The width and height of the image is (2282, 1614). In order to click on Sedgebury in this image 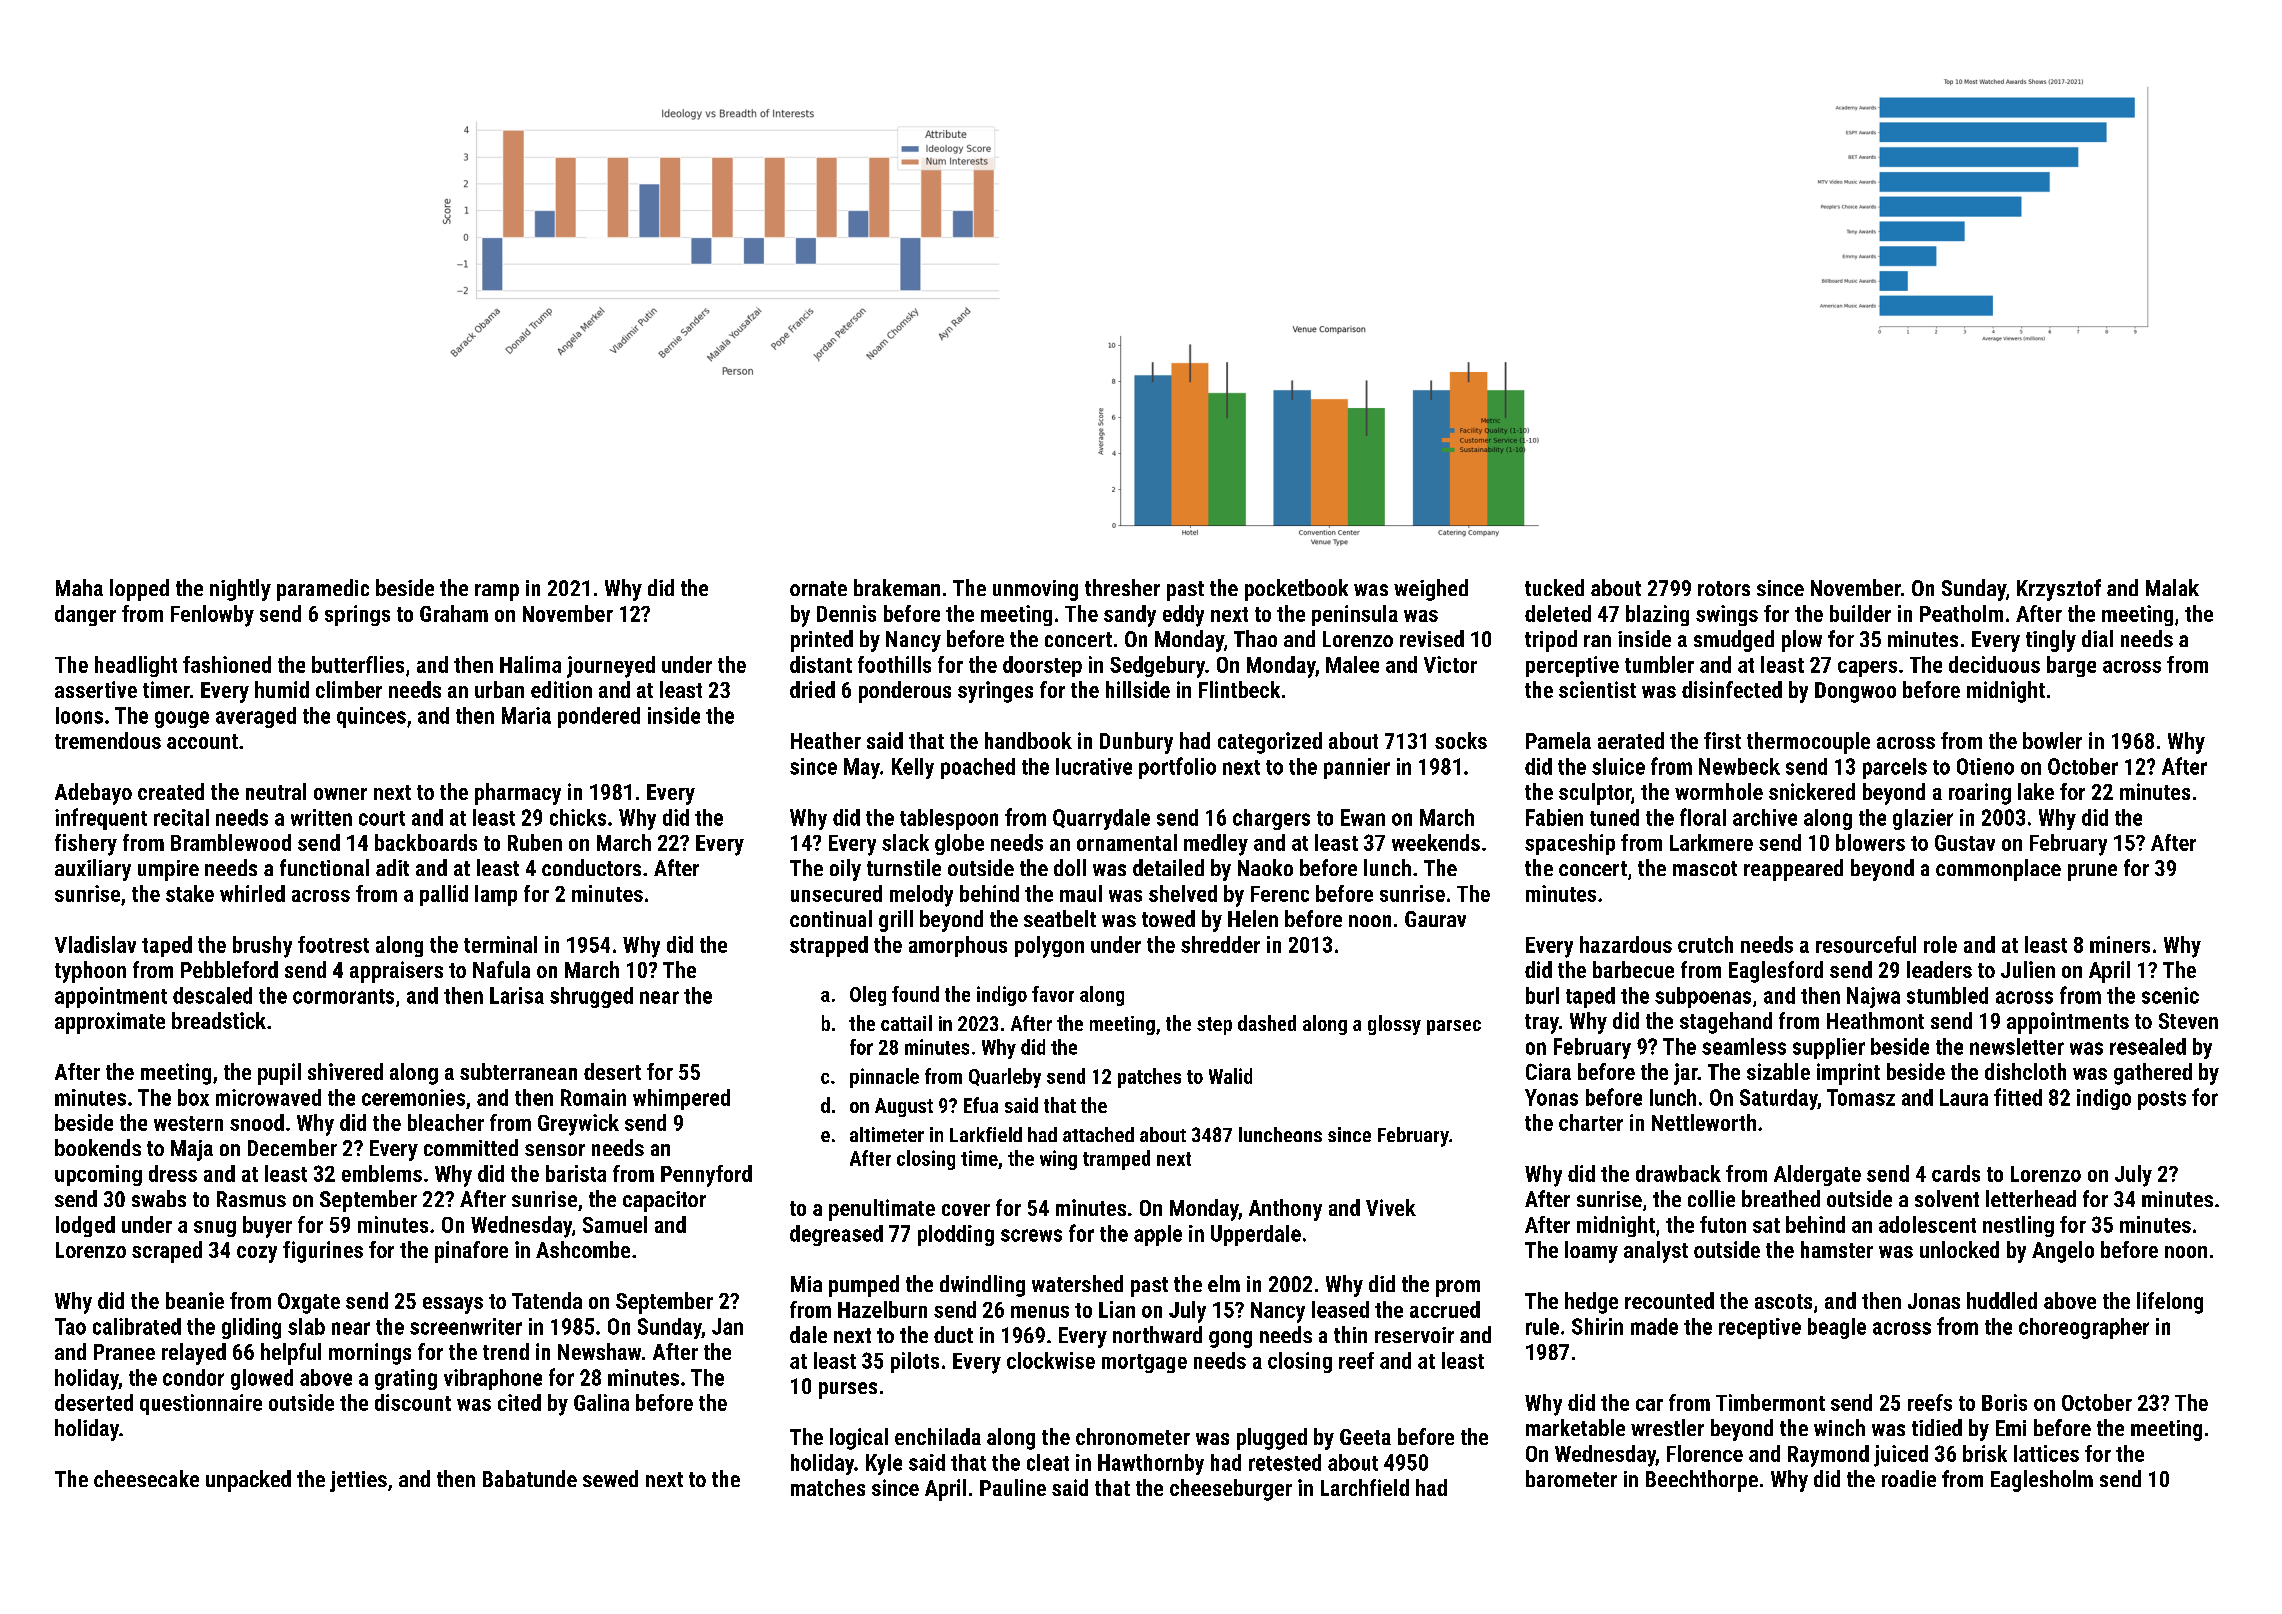, I will do `click(1157, 667)`.
